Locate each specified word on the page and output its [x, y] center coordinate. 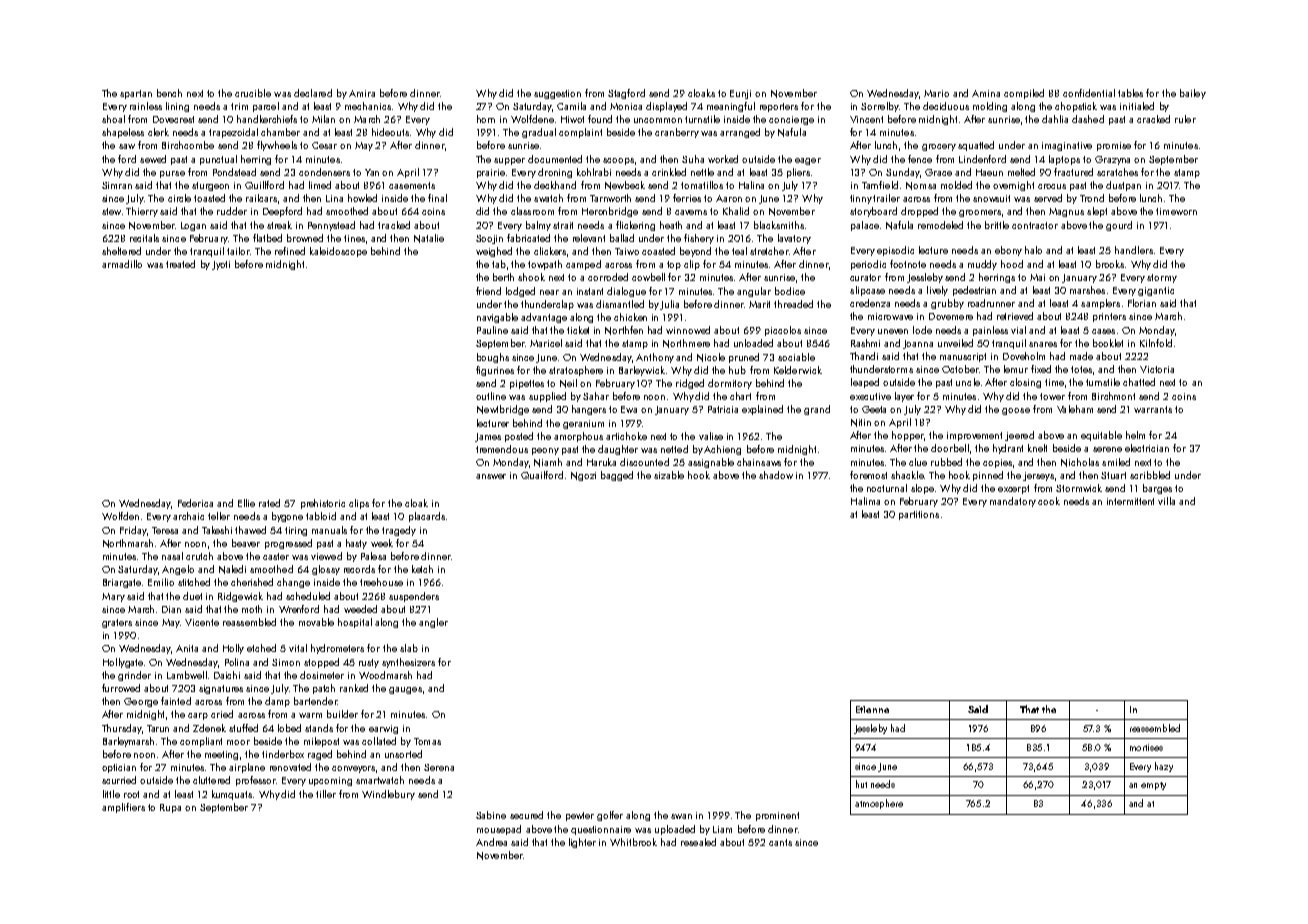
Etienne [872, 709]
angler [433, 623]
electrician [1147, 448]
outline [491, 396]
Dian [171, 609]
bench [169, 93]
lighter [582, 843]
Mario [936, 93]
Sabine [491, 815]
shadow [776, 475]
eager [808, 161]
